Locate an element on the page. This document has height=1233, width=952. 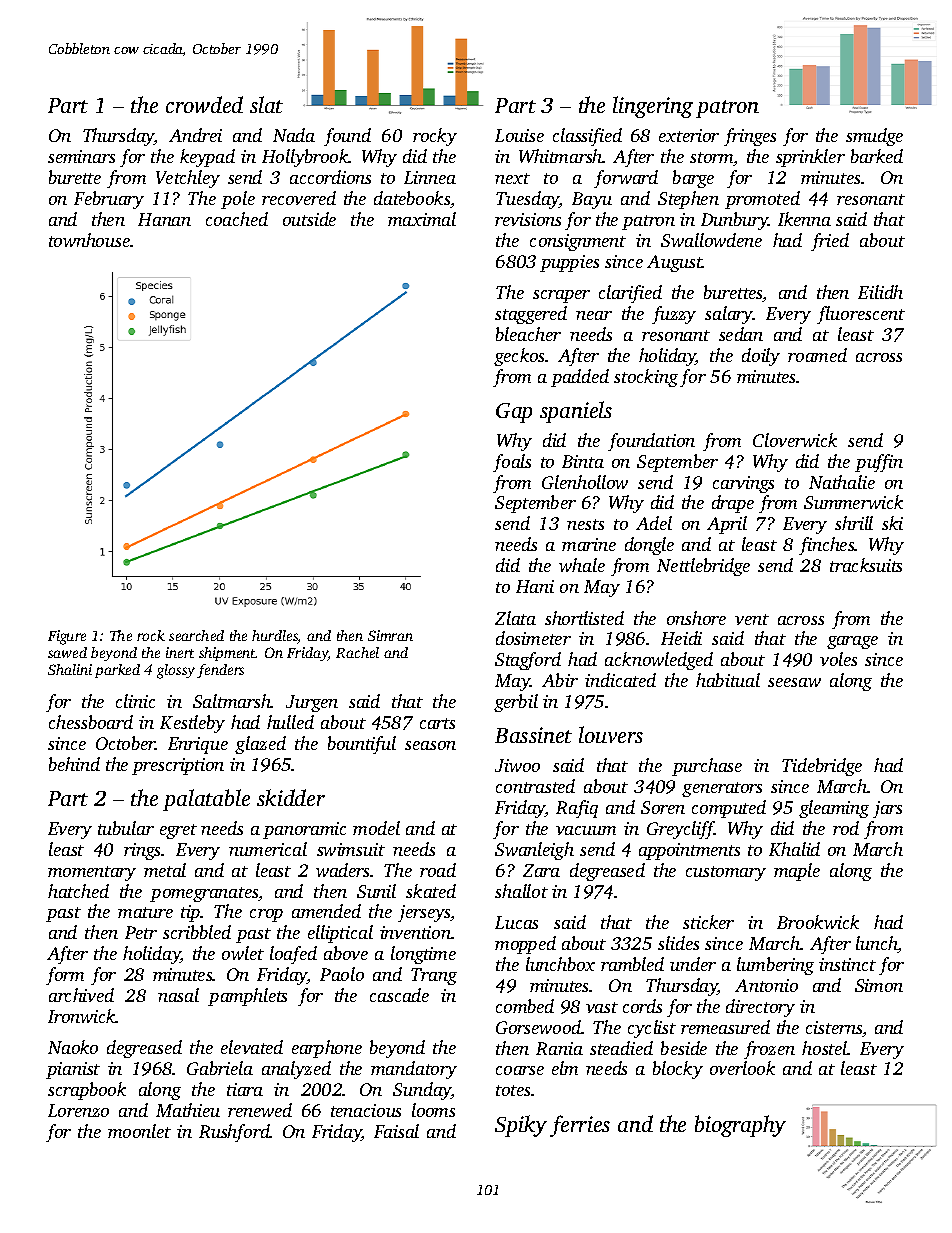
behind is located at coordinates (74, 764).
